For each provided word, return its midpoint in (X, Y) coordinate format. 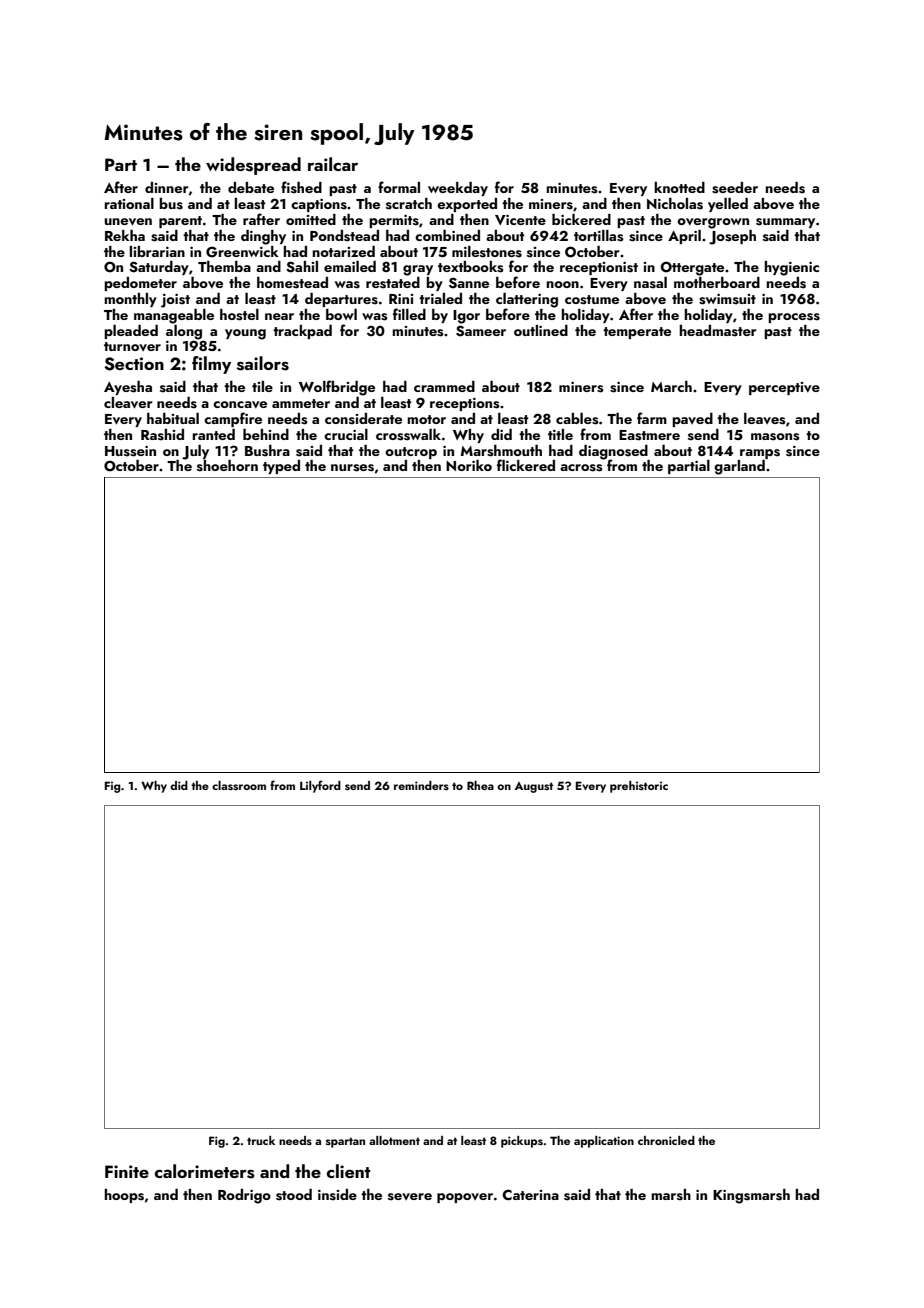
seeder (735, 188)
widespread (253, 166)
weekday (458, 189)
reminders (421, 785)
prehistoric (639, 787)
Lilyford (320, 786)
